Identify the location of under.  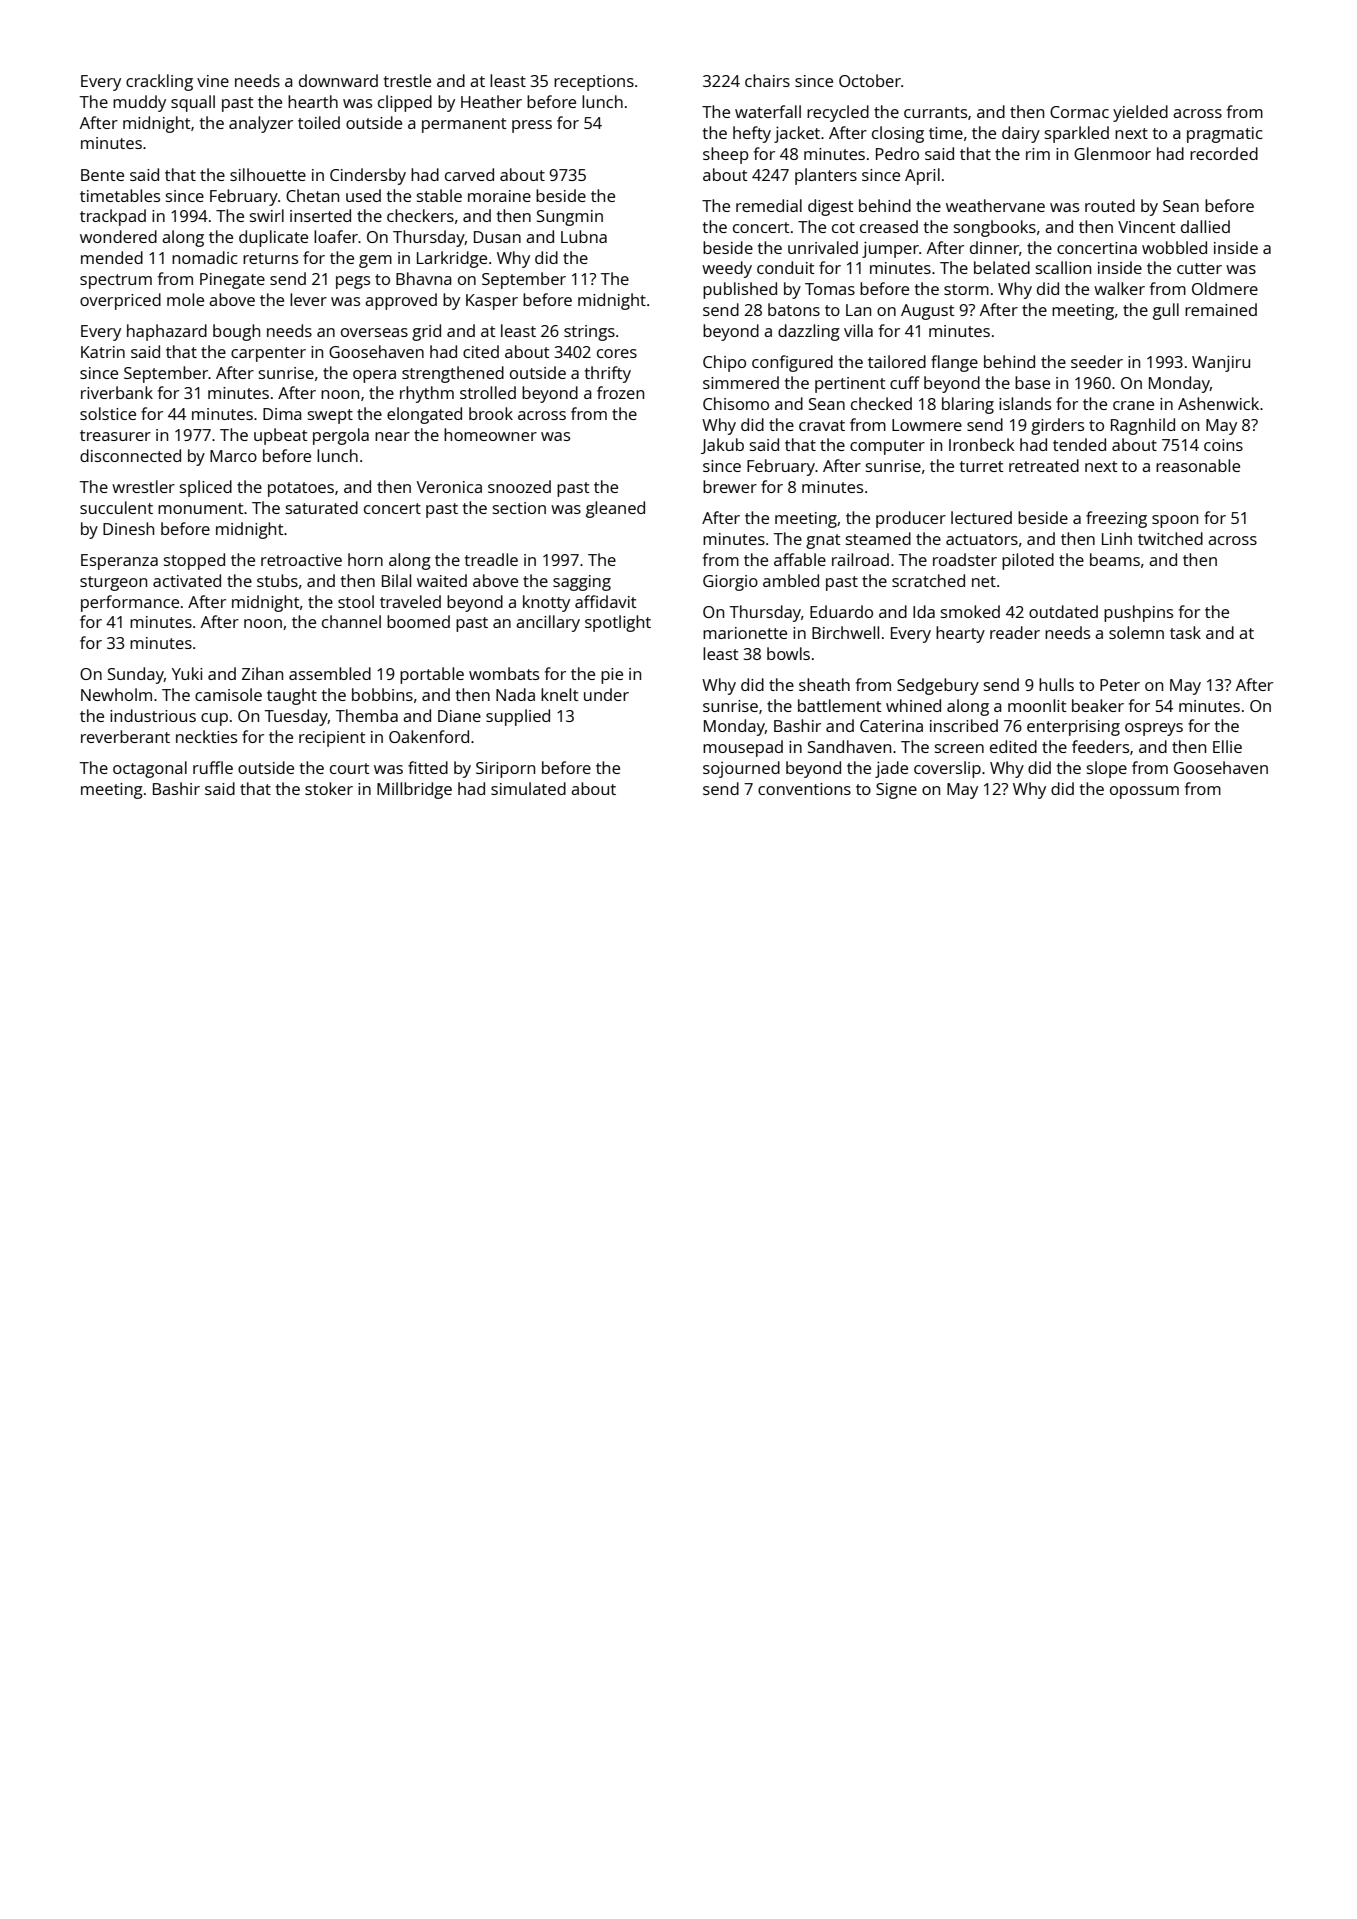
(606, 694).
